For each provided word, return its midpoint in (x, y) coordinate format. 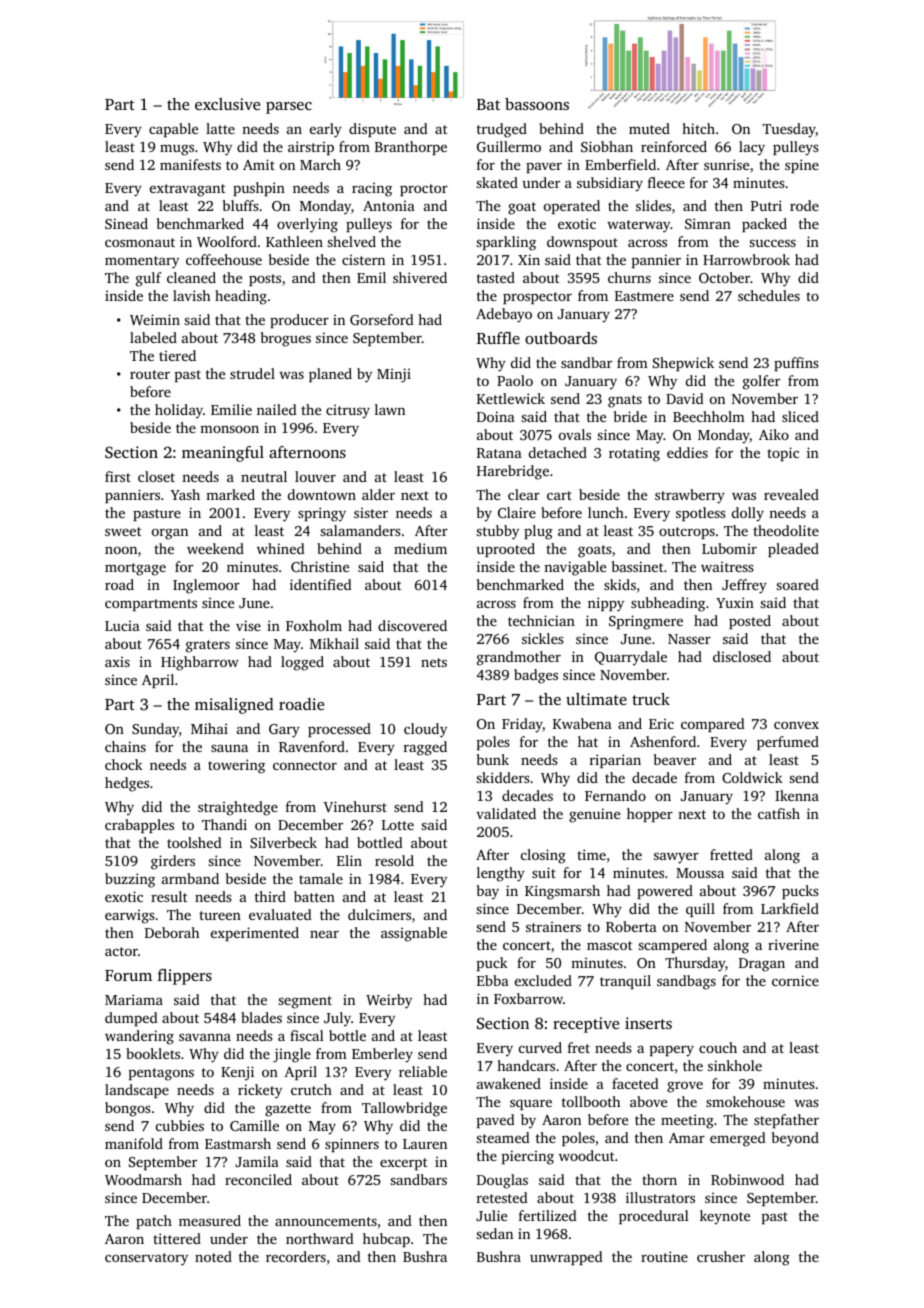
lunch (606, 512)
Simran (708, 223)
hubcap (386, 1240)
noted (213, 1256)
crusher (721, 1256)
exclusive (227, 104)
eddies (687, 452)
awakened (509, 1083)
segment (305, 1002)
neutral (264, 476)
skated (497, 182)
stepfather (786, 1121)
